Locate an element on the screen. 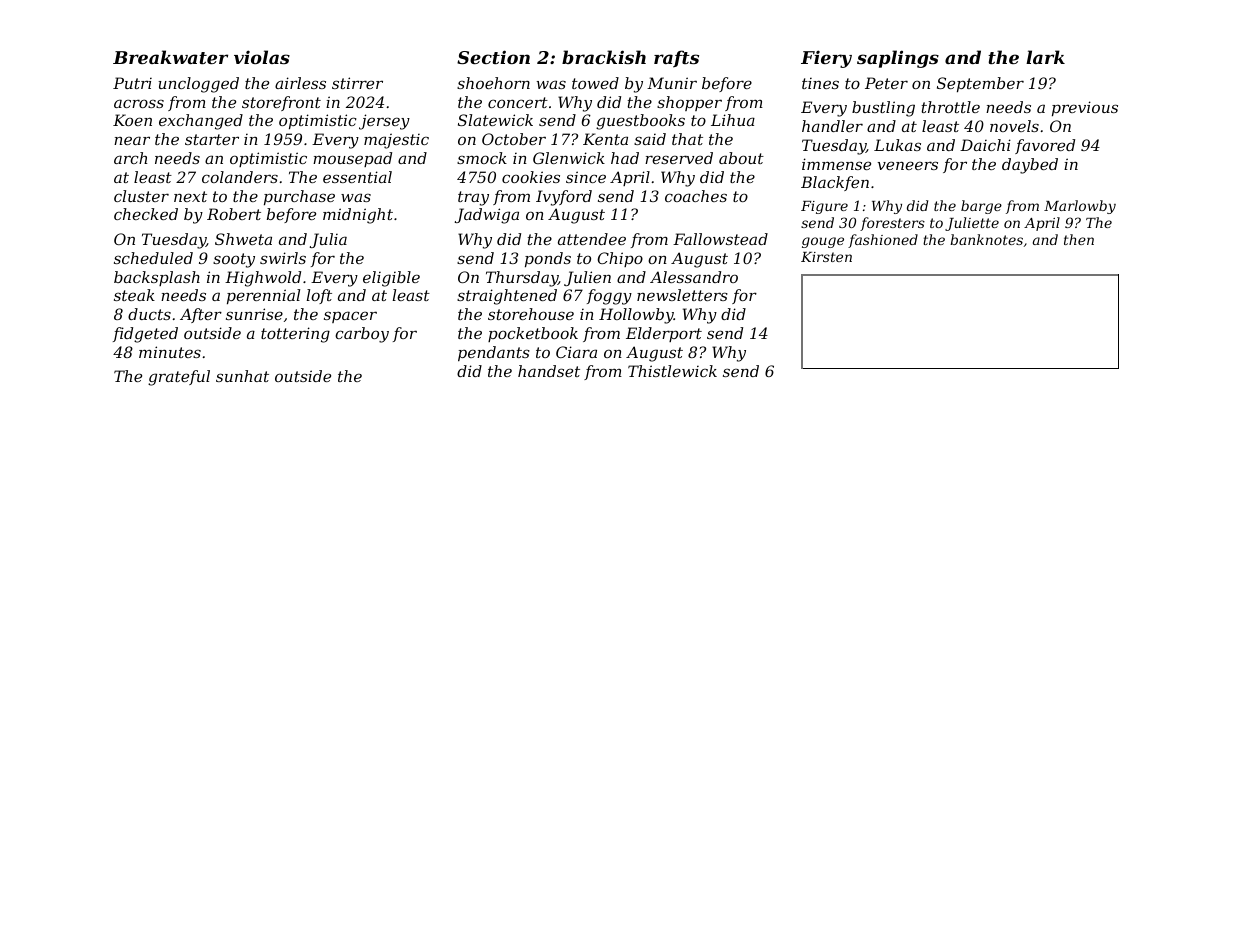 The image size is (1233, 952). Section is located at coordinates (493, 57).
